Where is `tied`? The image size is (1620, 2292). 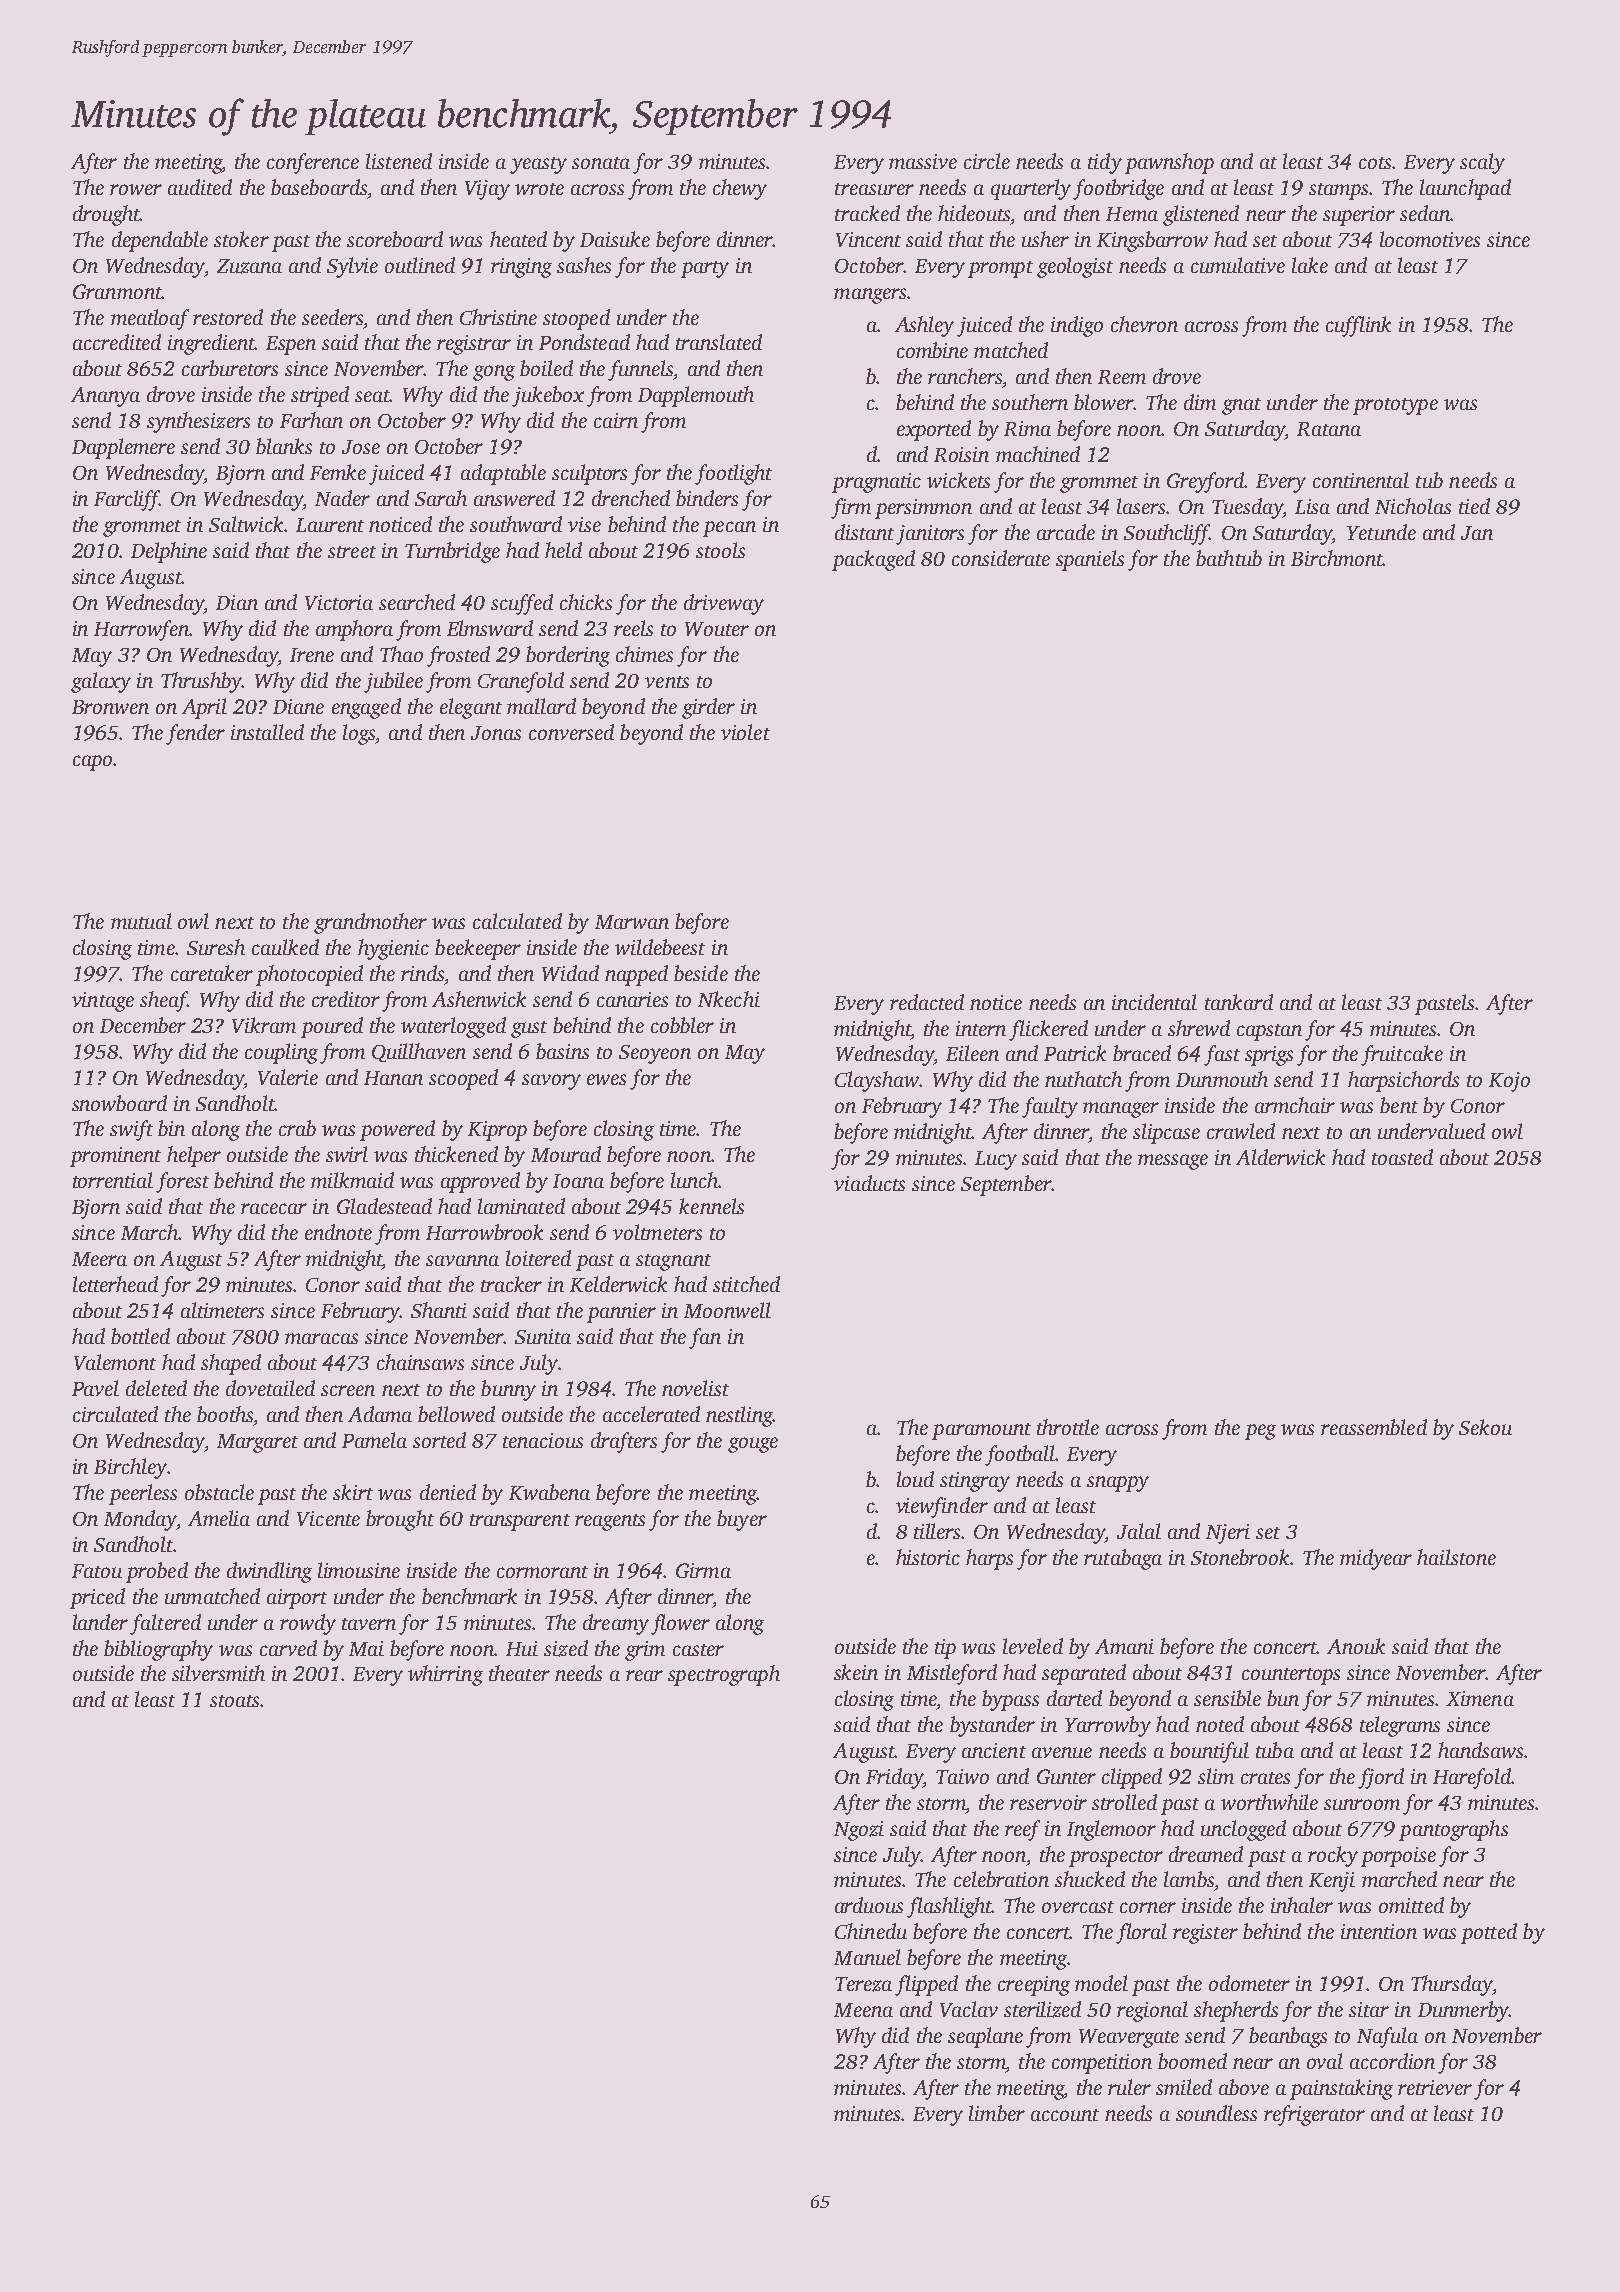
tied is located at coordinates (1474, 506).
